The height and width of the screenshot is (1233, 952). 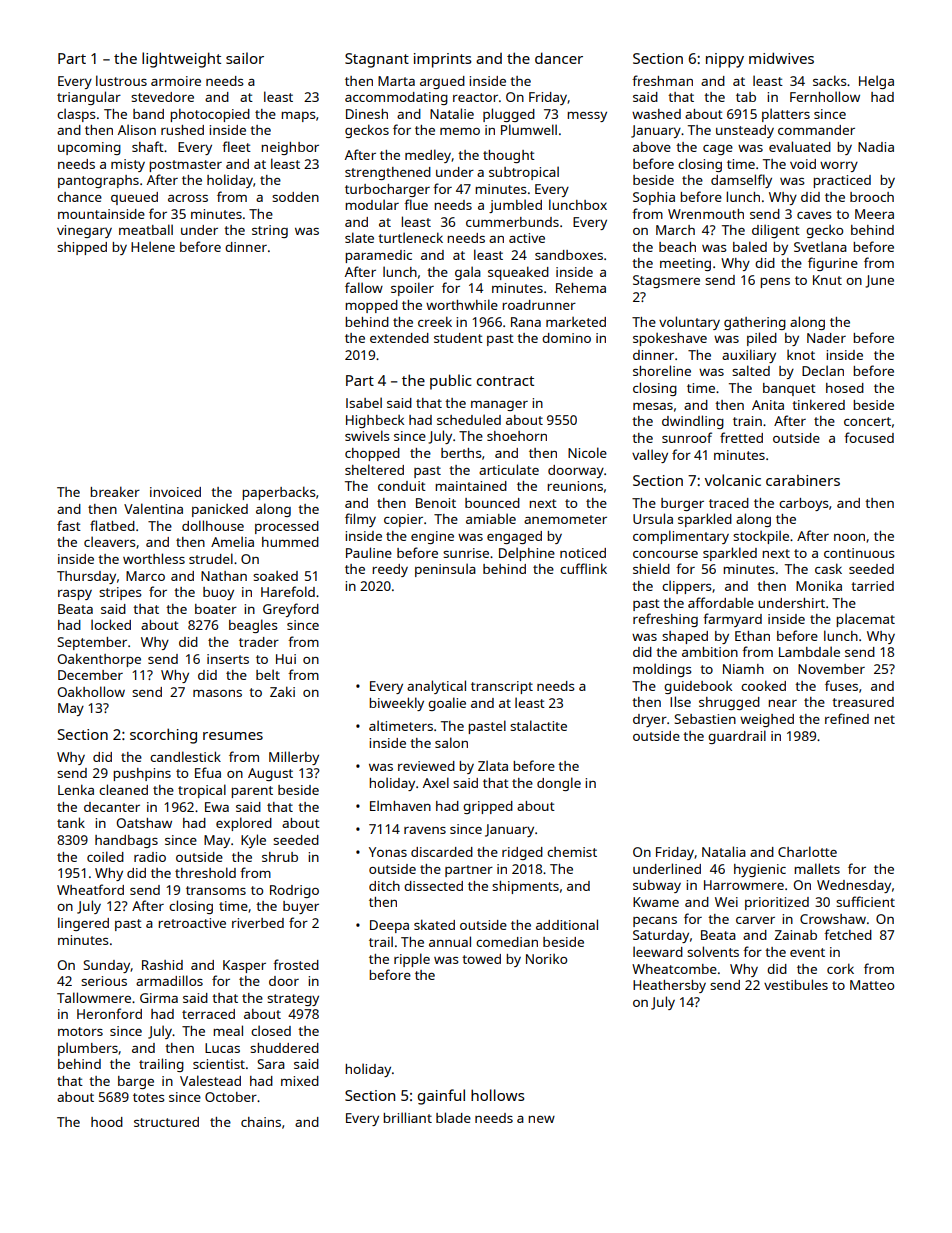 What do you see at coordinates (228, 659) in the screenshot?
I see `inserts` at bounding box center [228, 659].
